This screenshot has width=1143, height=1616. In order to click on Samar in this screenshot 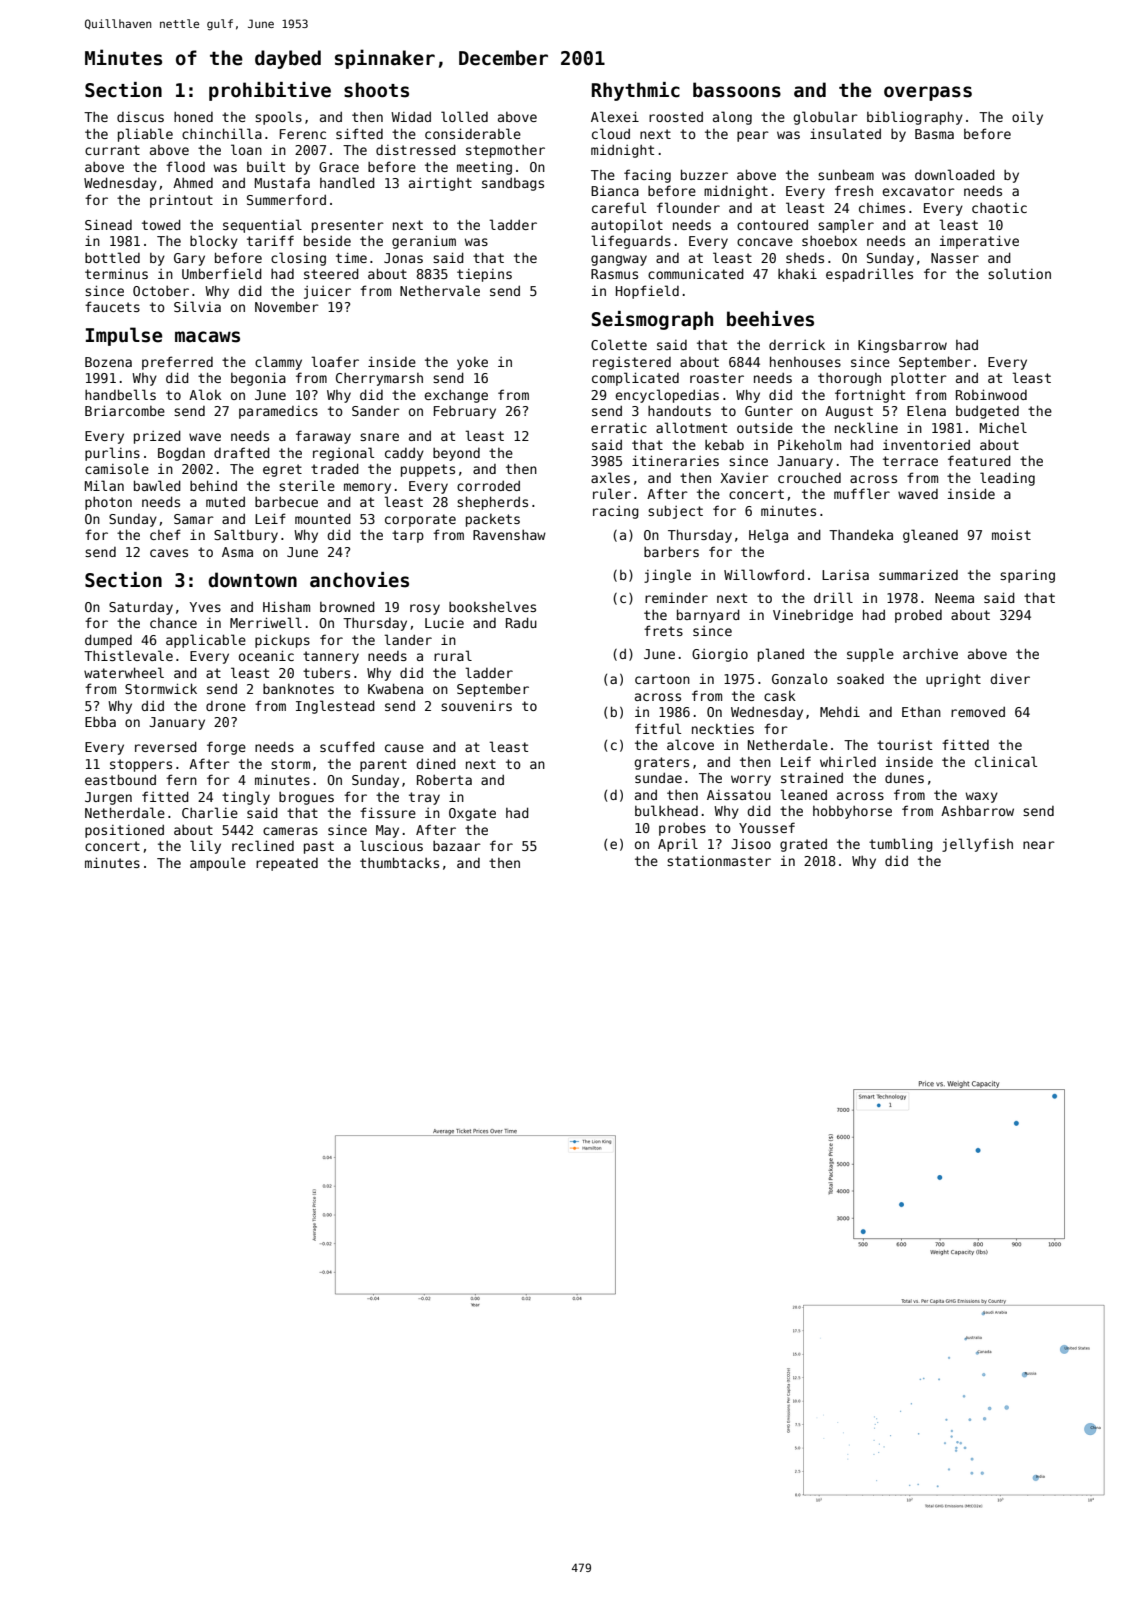, I will do `click(194, 519)`.
